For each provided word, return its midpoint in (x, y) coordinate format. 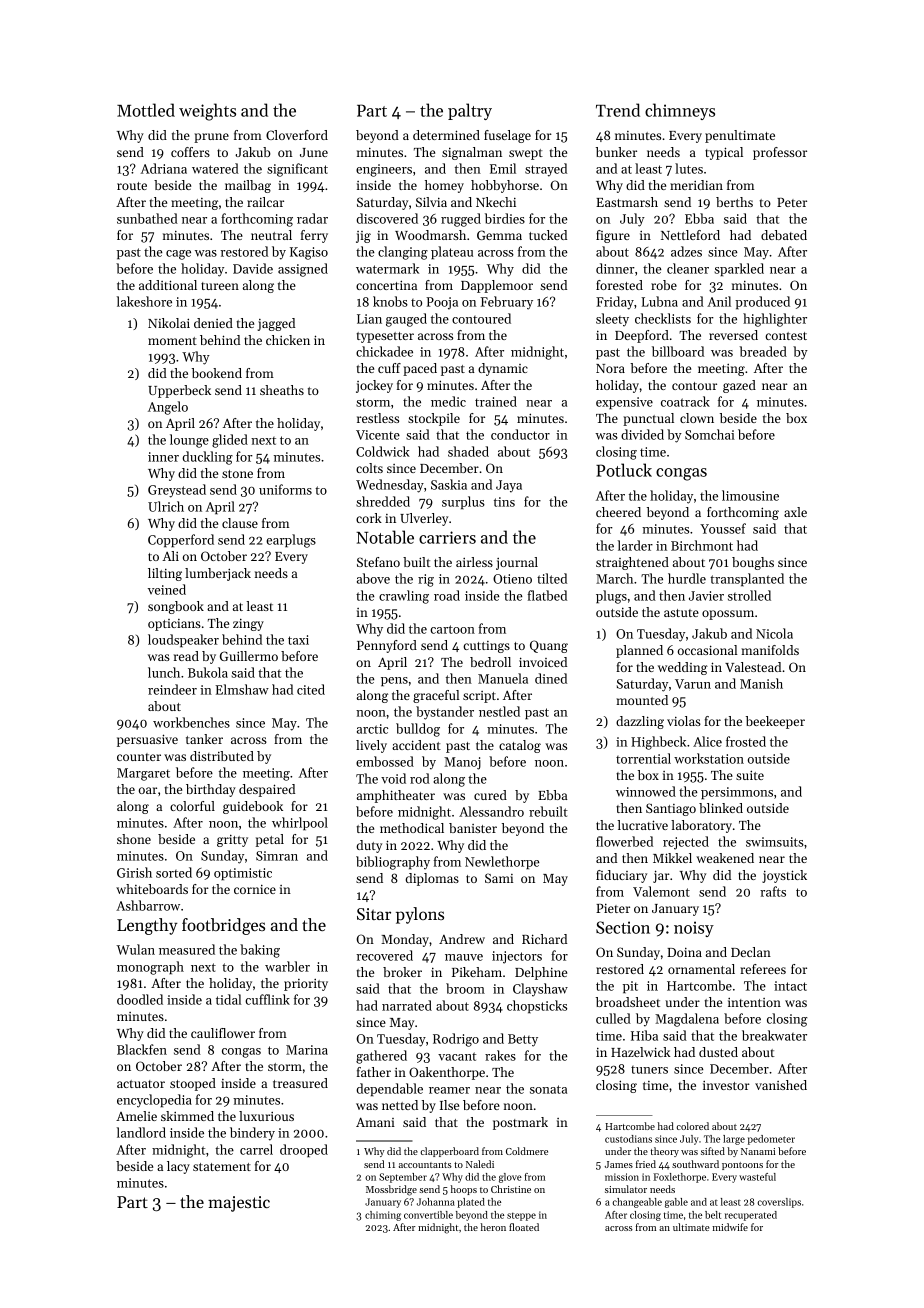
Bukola (208, 672)
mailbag (248, 186)
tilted (552, 578)
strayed (546, 170)
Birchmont (702, 545)
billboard (678, 351)
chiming (383, 1216)
